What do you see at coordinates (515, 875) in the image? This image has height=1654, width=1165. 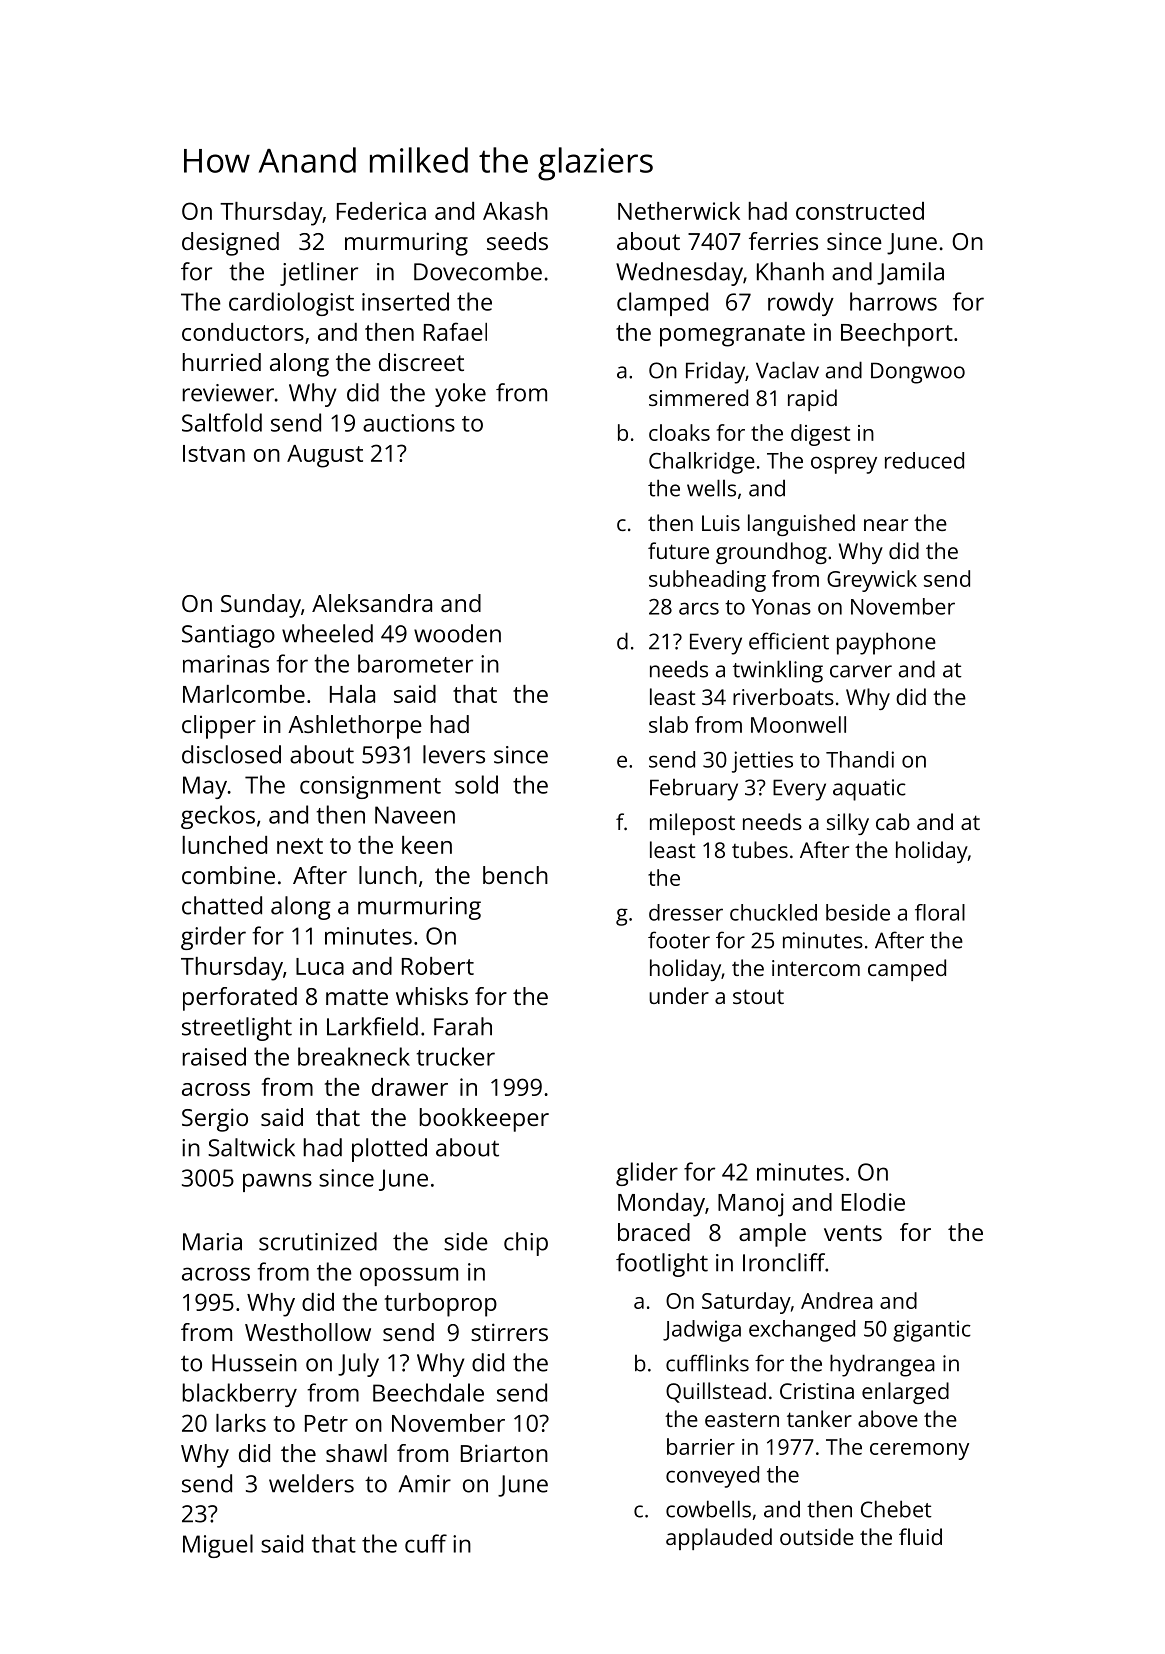 I see `bench` at bounding box center [515, 875].
